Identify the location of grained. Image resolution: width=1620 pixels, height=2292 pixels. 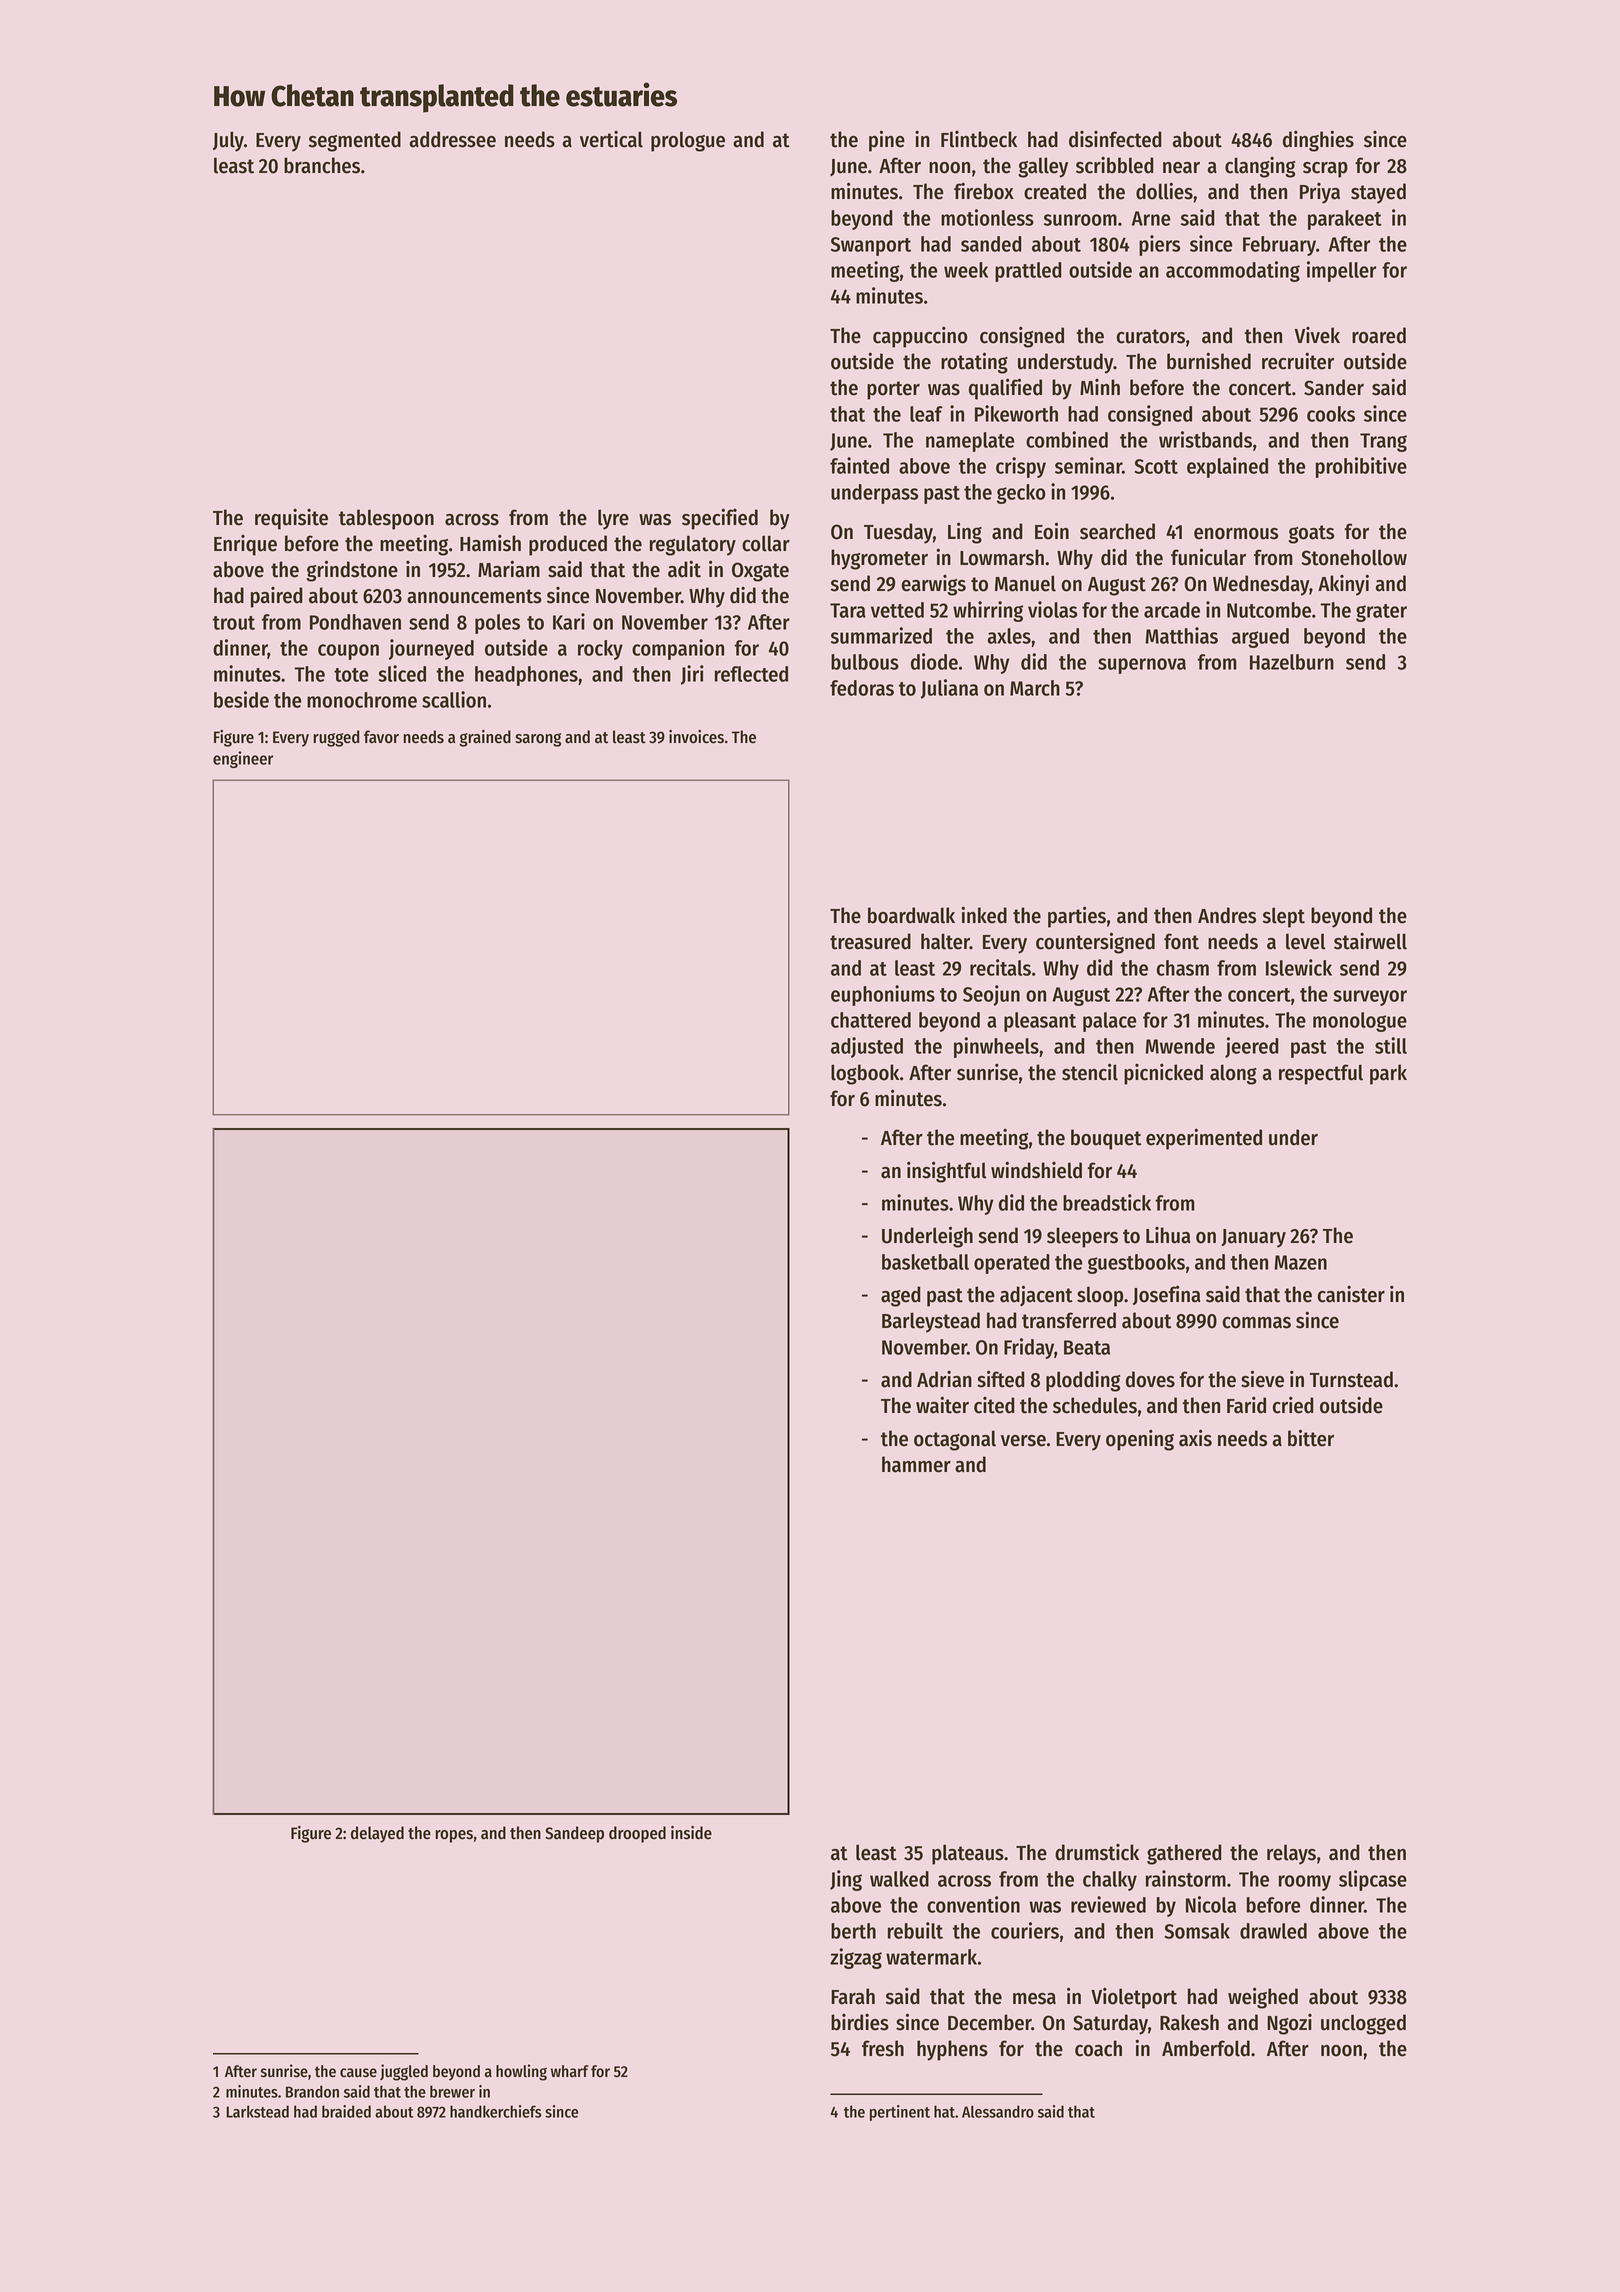
(485, 738).
